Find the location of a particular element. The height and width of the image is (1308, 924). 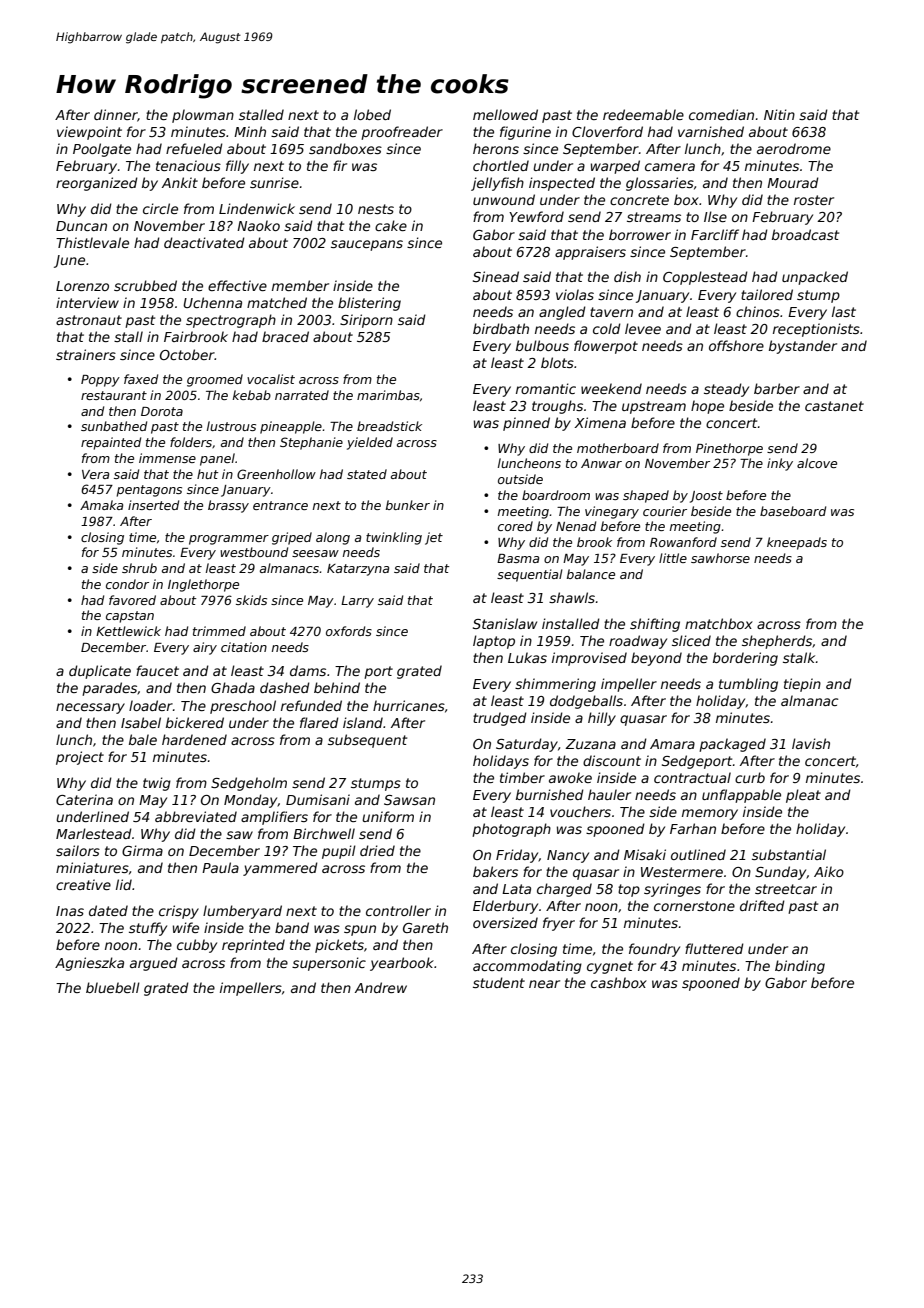

refueled is located at coordinates (194, 148).
